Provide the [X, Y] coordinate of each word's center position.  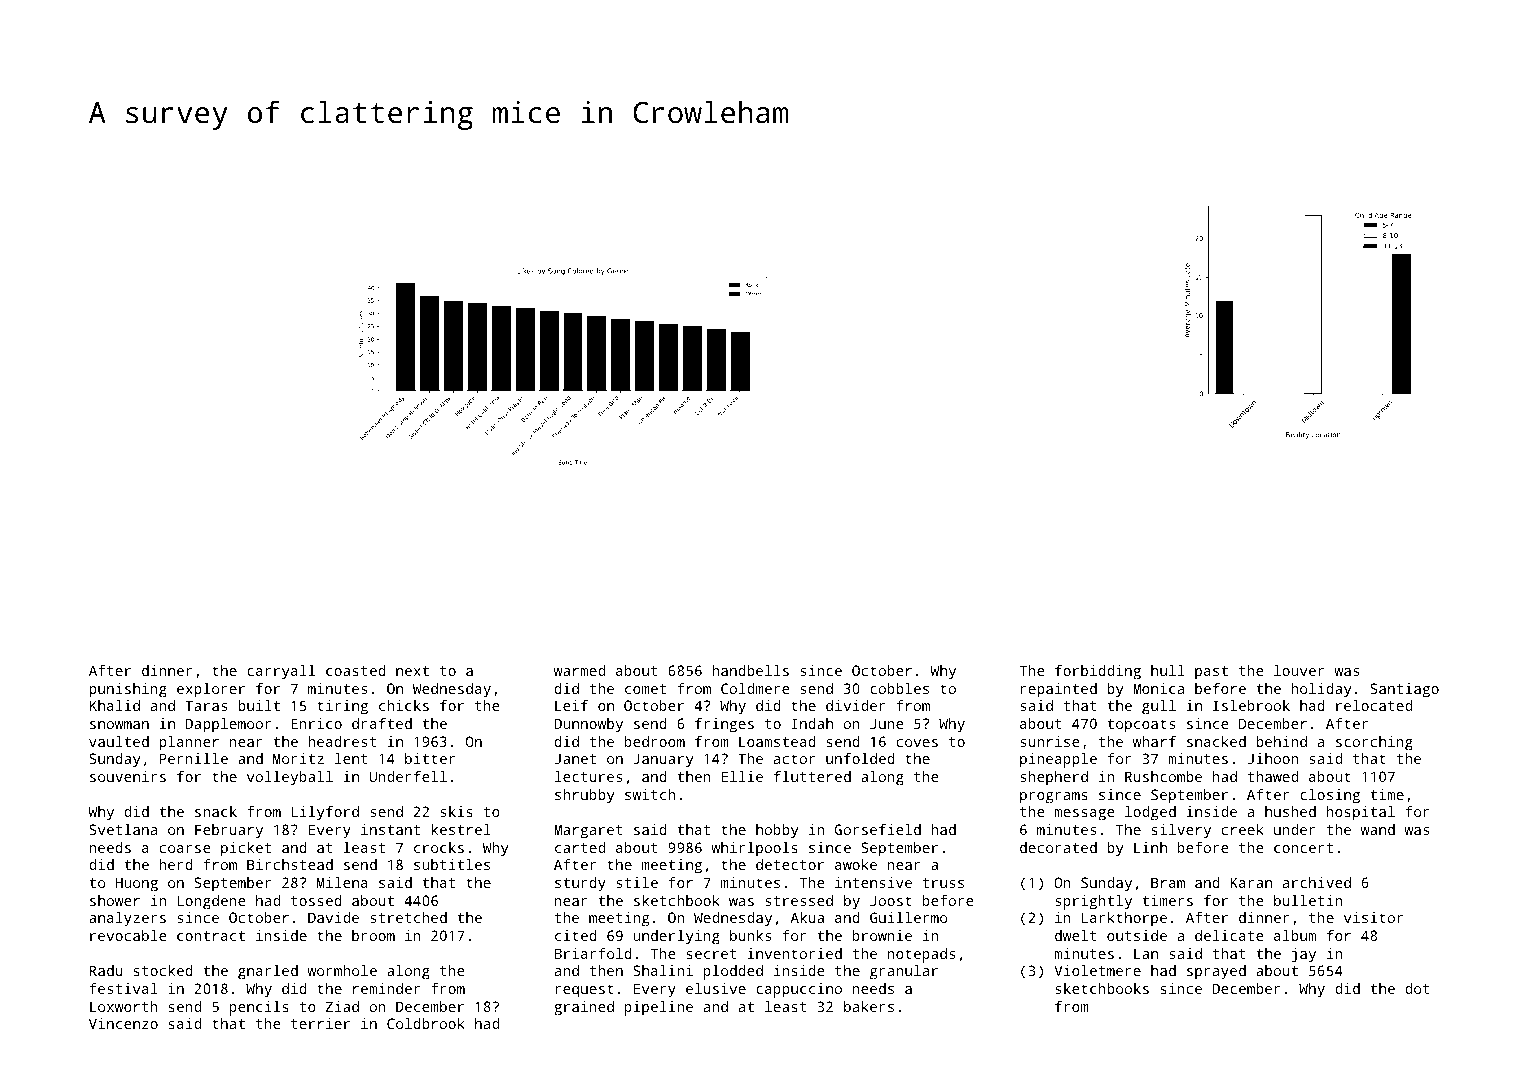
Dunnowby [588, 725]
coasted [356, 670]
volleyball [290, 778]
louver [1299, 670]
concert [1303, 848]
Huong [136, 884]
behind [1281, 741]
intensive [873, 882]
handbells [750, 670]
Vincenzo [123, 1023]
